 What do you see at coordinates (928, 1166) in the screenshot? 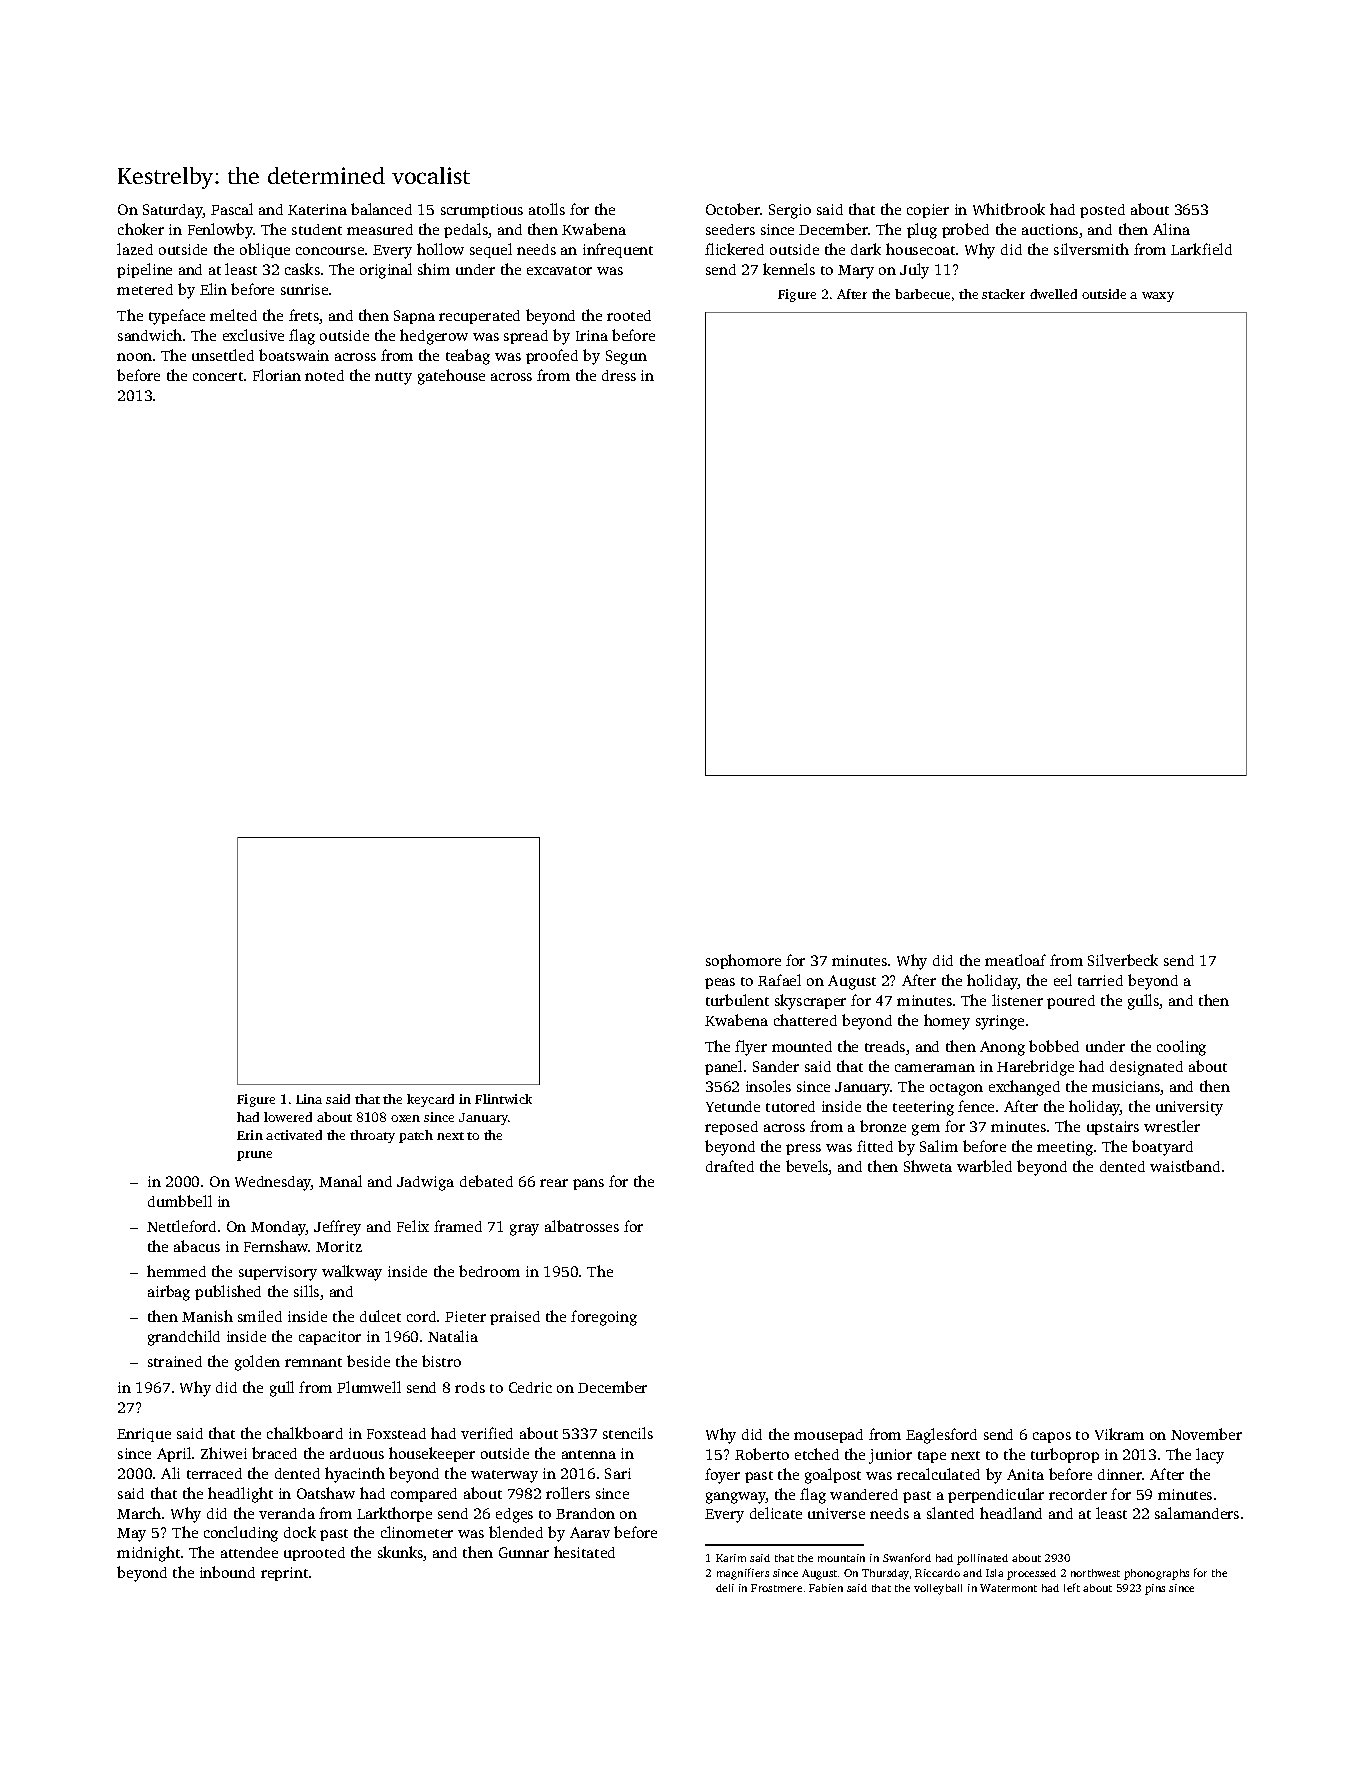
I see `Shweta` at bounding box center [928, 1166].
